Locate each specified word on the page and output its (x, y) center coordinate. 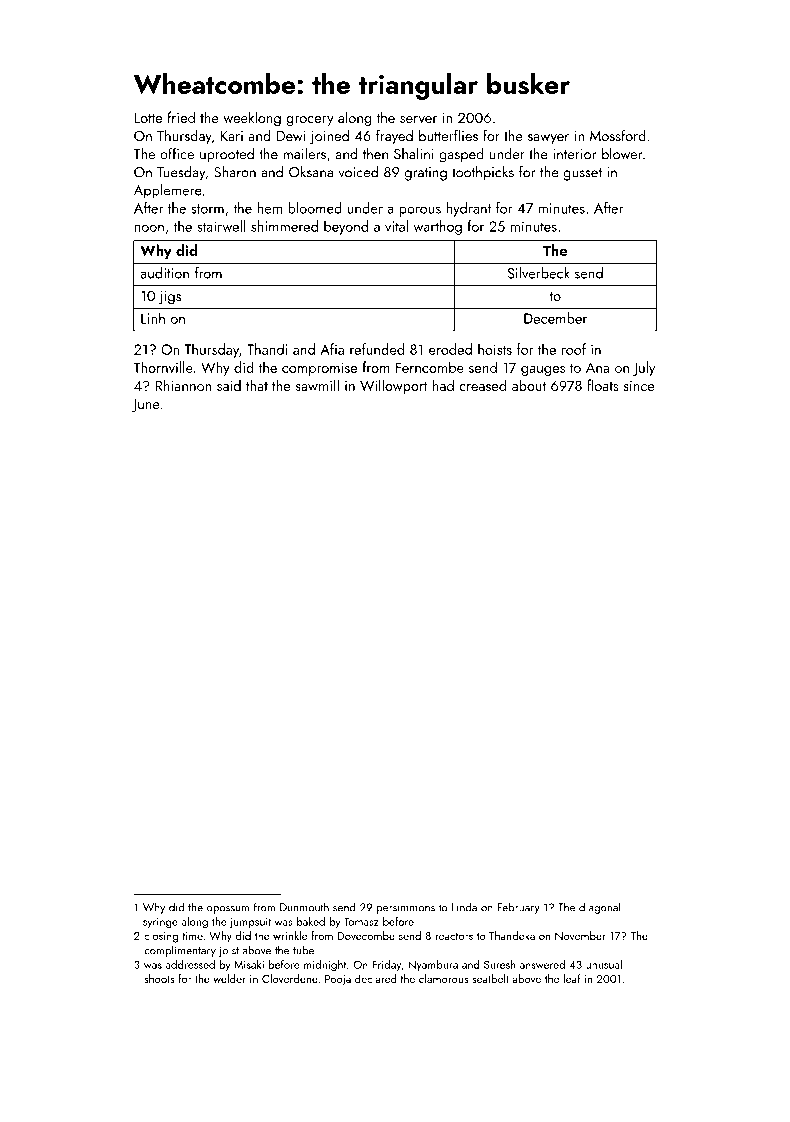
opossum (228, 910)
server (418, 119)
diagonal (600, 908)
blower (622, 154)
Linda (464, 907)
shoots (159, 978)
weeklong (252, 119)
